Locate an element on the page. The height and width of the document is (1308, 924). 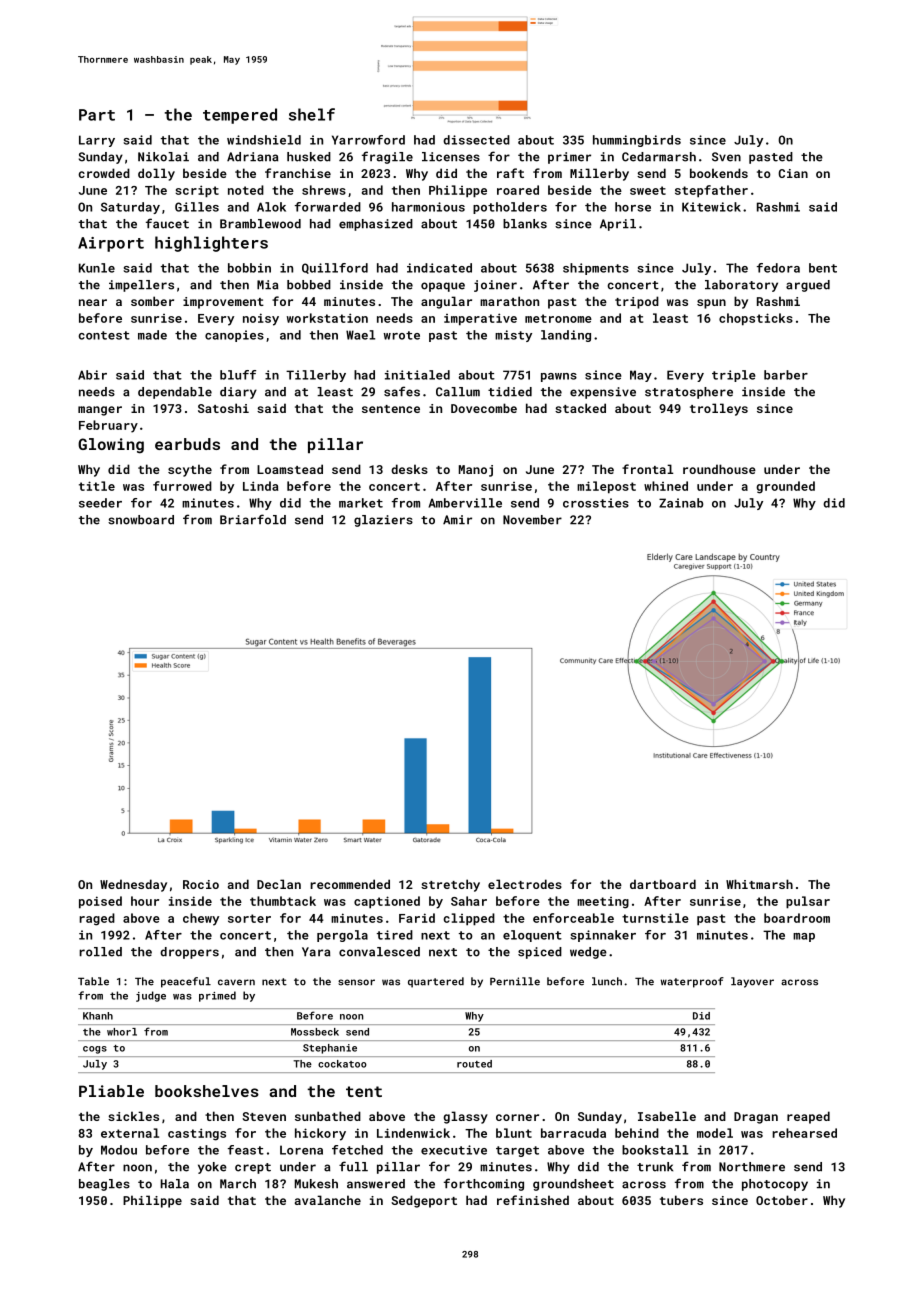
Zainab is located at coordinates (681, 503).
